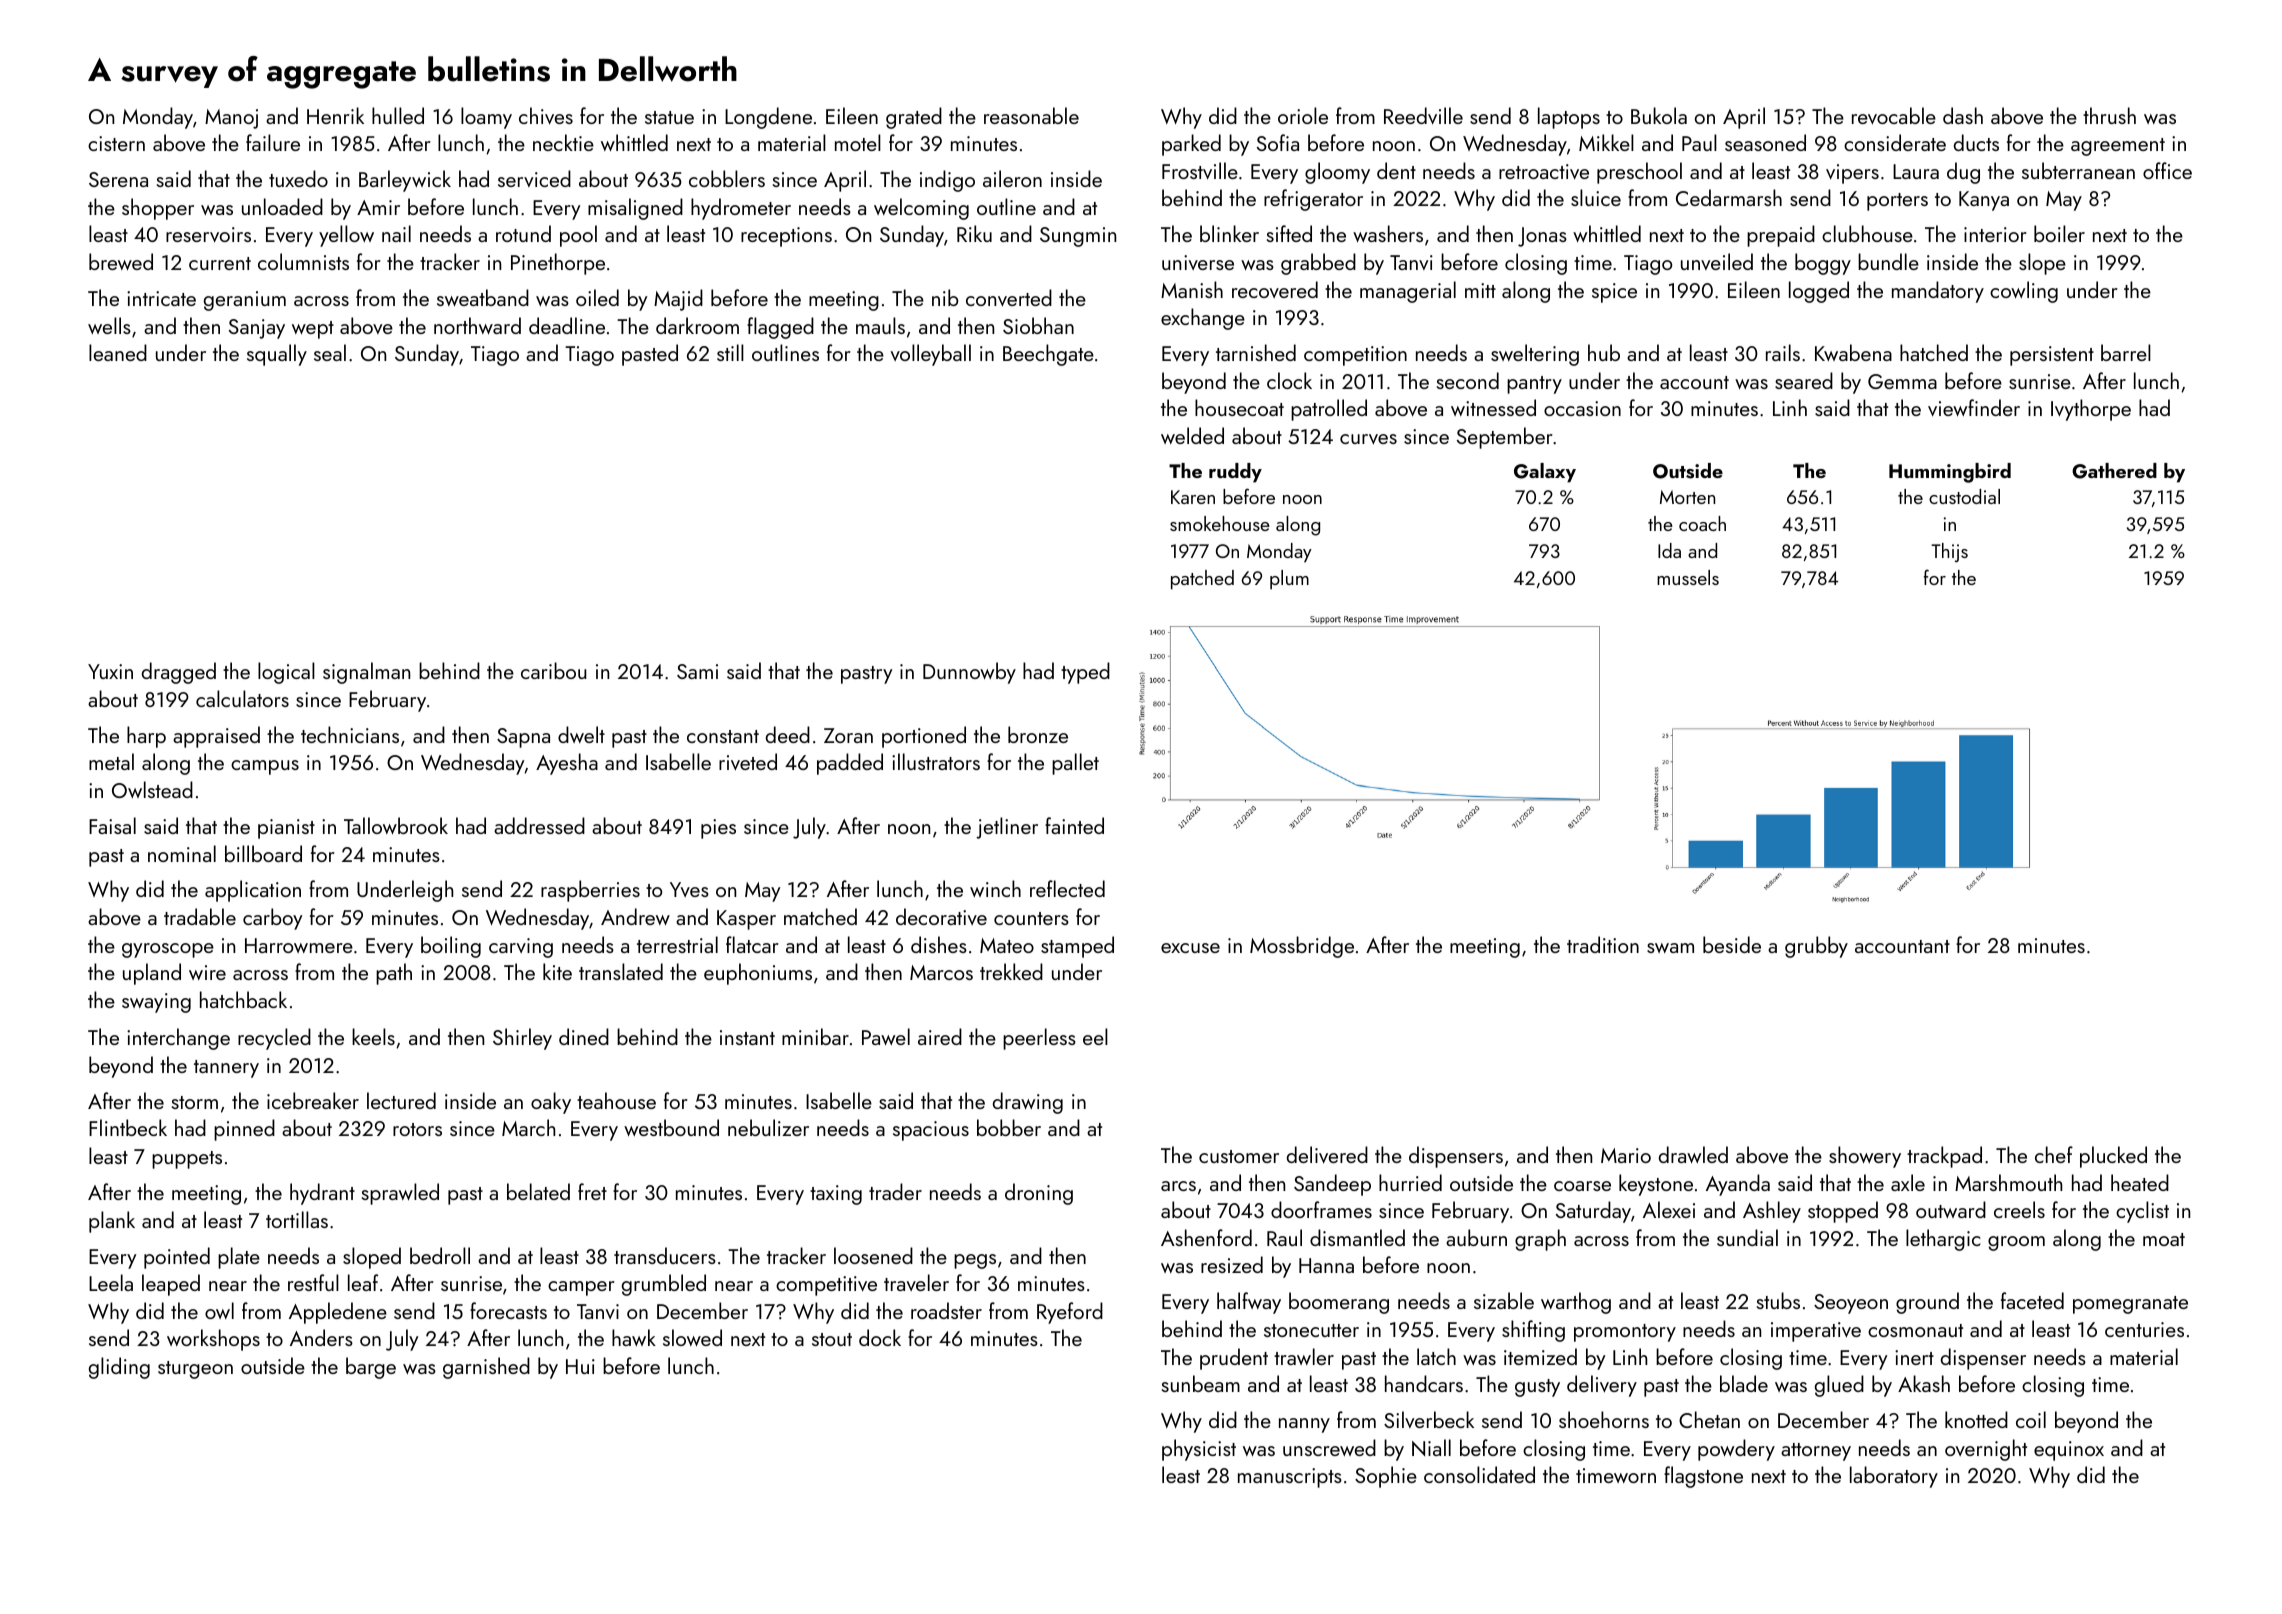 Image resolution: width=2282 pixels, height=1614 pixels. What do you see at coordinates (1386, 1477) in the document?
I see `Sophie` at bounding box center [1386, 1477].
